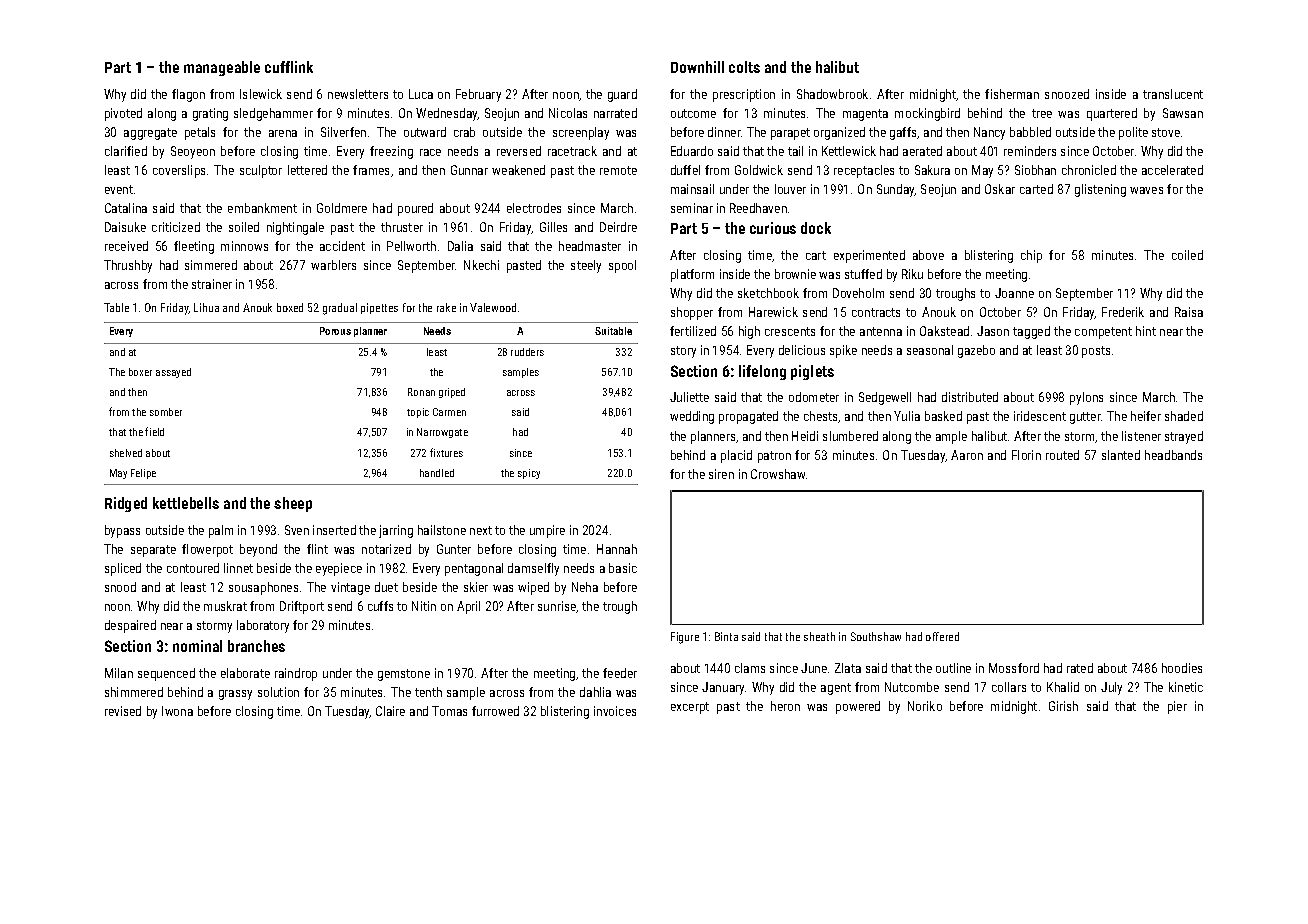 The height and width of the screenshot is (924, 1308). What do you see at coordinates (188, 95) in the screenshot?
I see `flagon` at bounding box center [188, 95].
